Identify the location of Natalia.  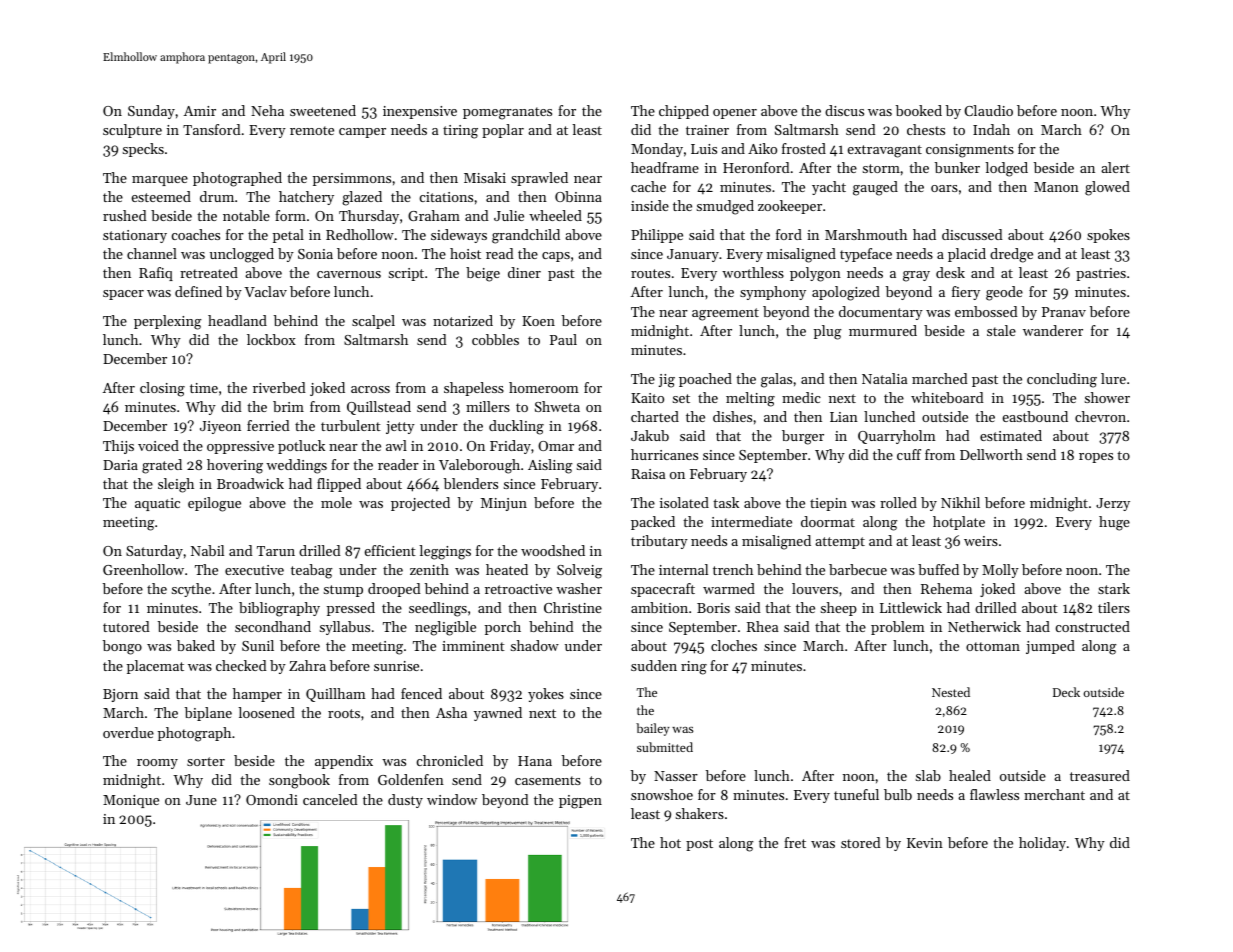
(884, 378).
